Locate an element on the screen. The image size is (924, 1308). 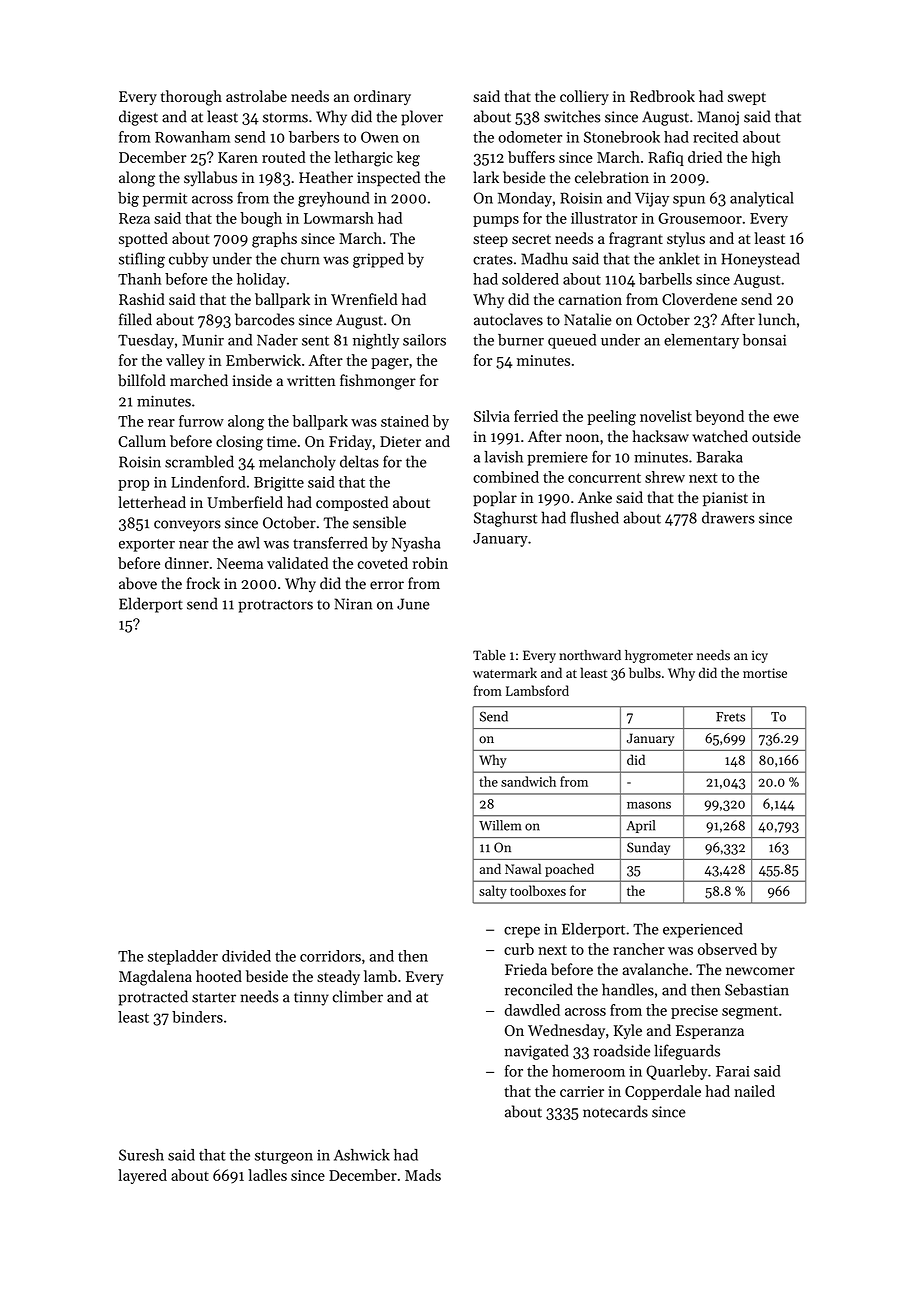
ordinary is located at coordinates (382, 97).
